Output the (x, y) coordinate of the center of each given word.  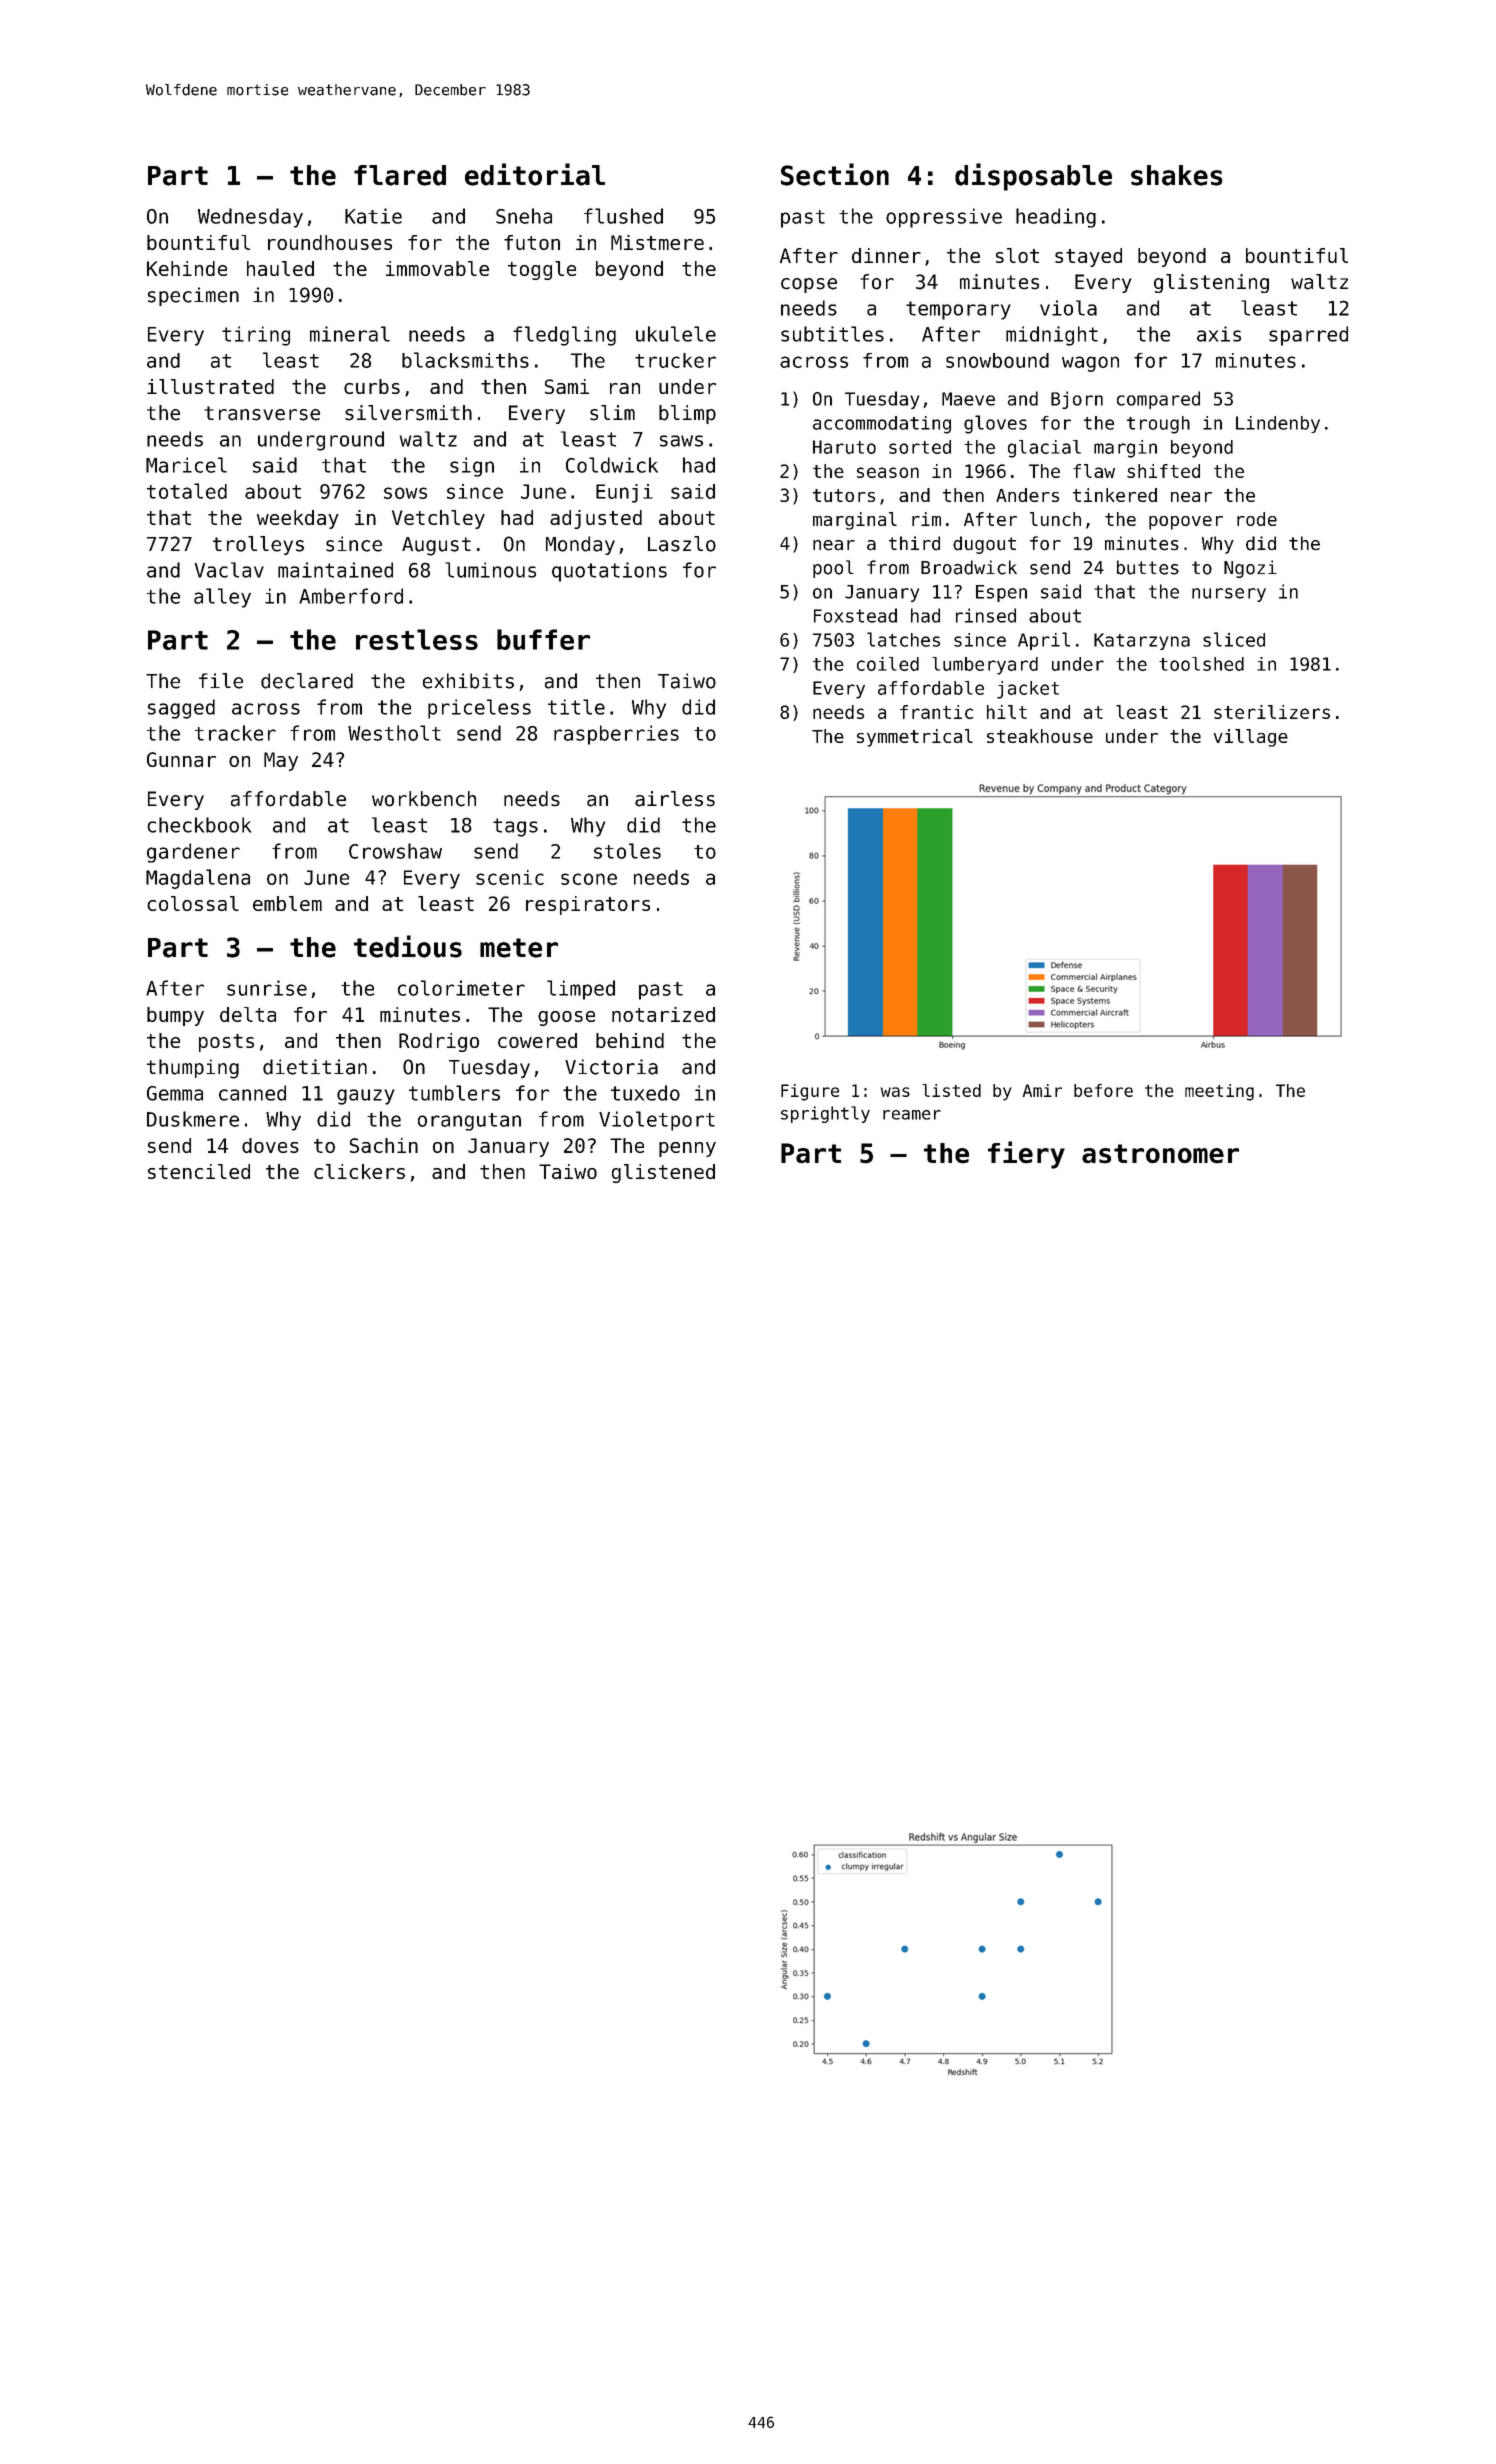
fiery (1026, 1155)
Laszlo (682, 544)
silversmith (408, 413)
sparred (1308, 336)
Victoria (611, 1067)
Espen (1001, 593)
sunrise (267, 988)
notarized (663, 1014)
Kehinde (187, 268)
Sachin (384, 1145)
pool (833, 569)
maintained (335, 570)
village (1251, 738)
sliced (1234, 639)
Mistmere (657, 242)
